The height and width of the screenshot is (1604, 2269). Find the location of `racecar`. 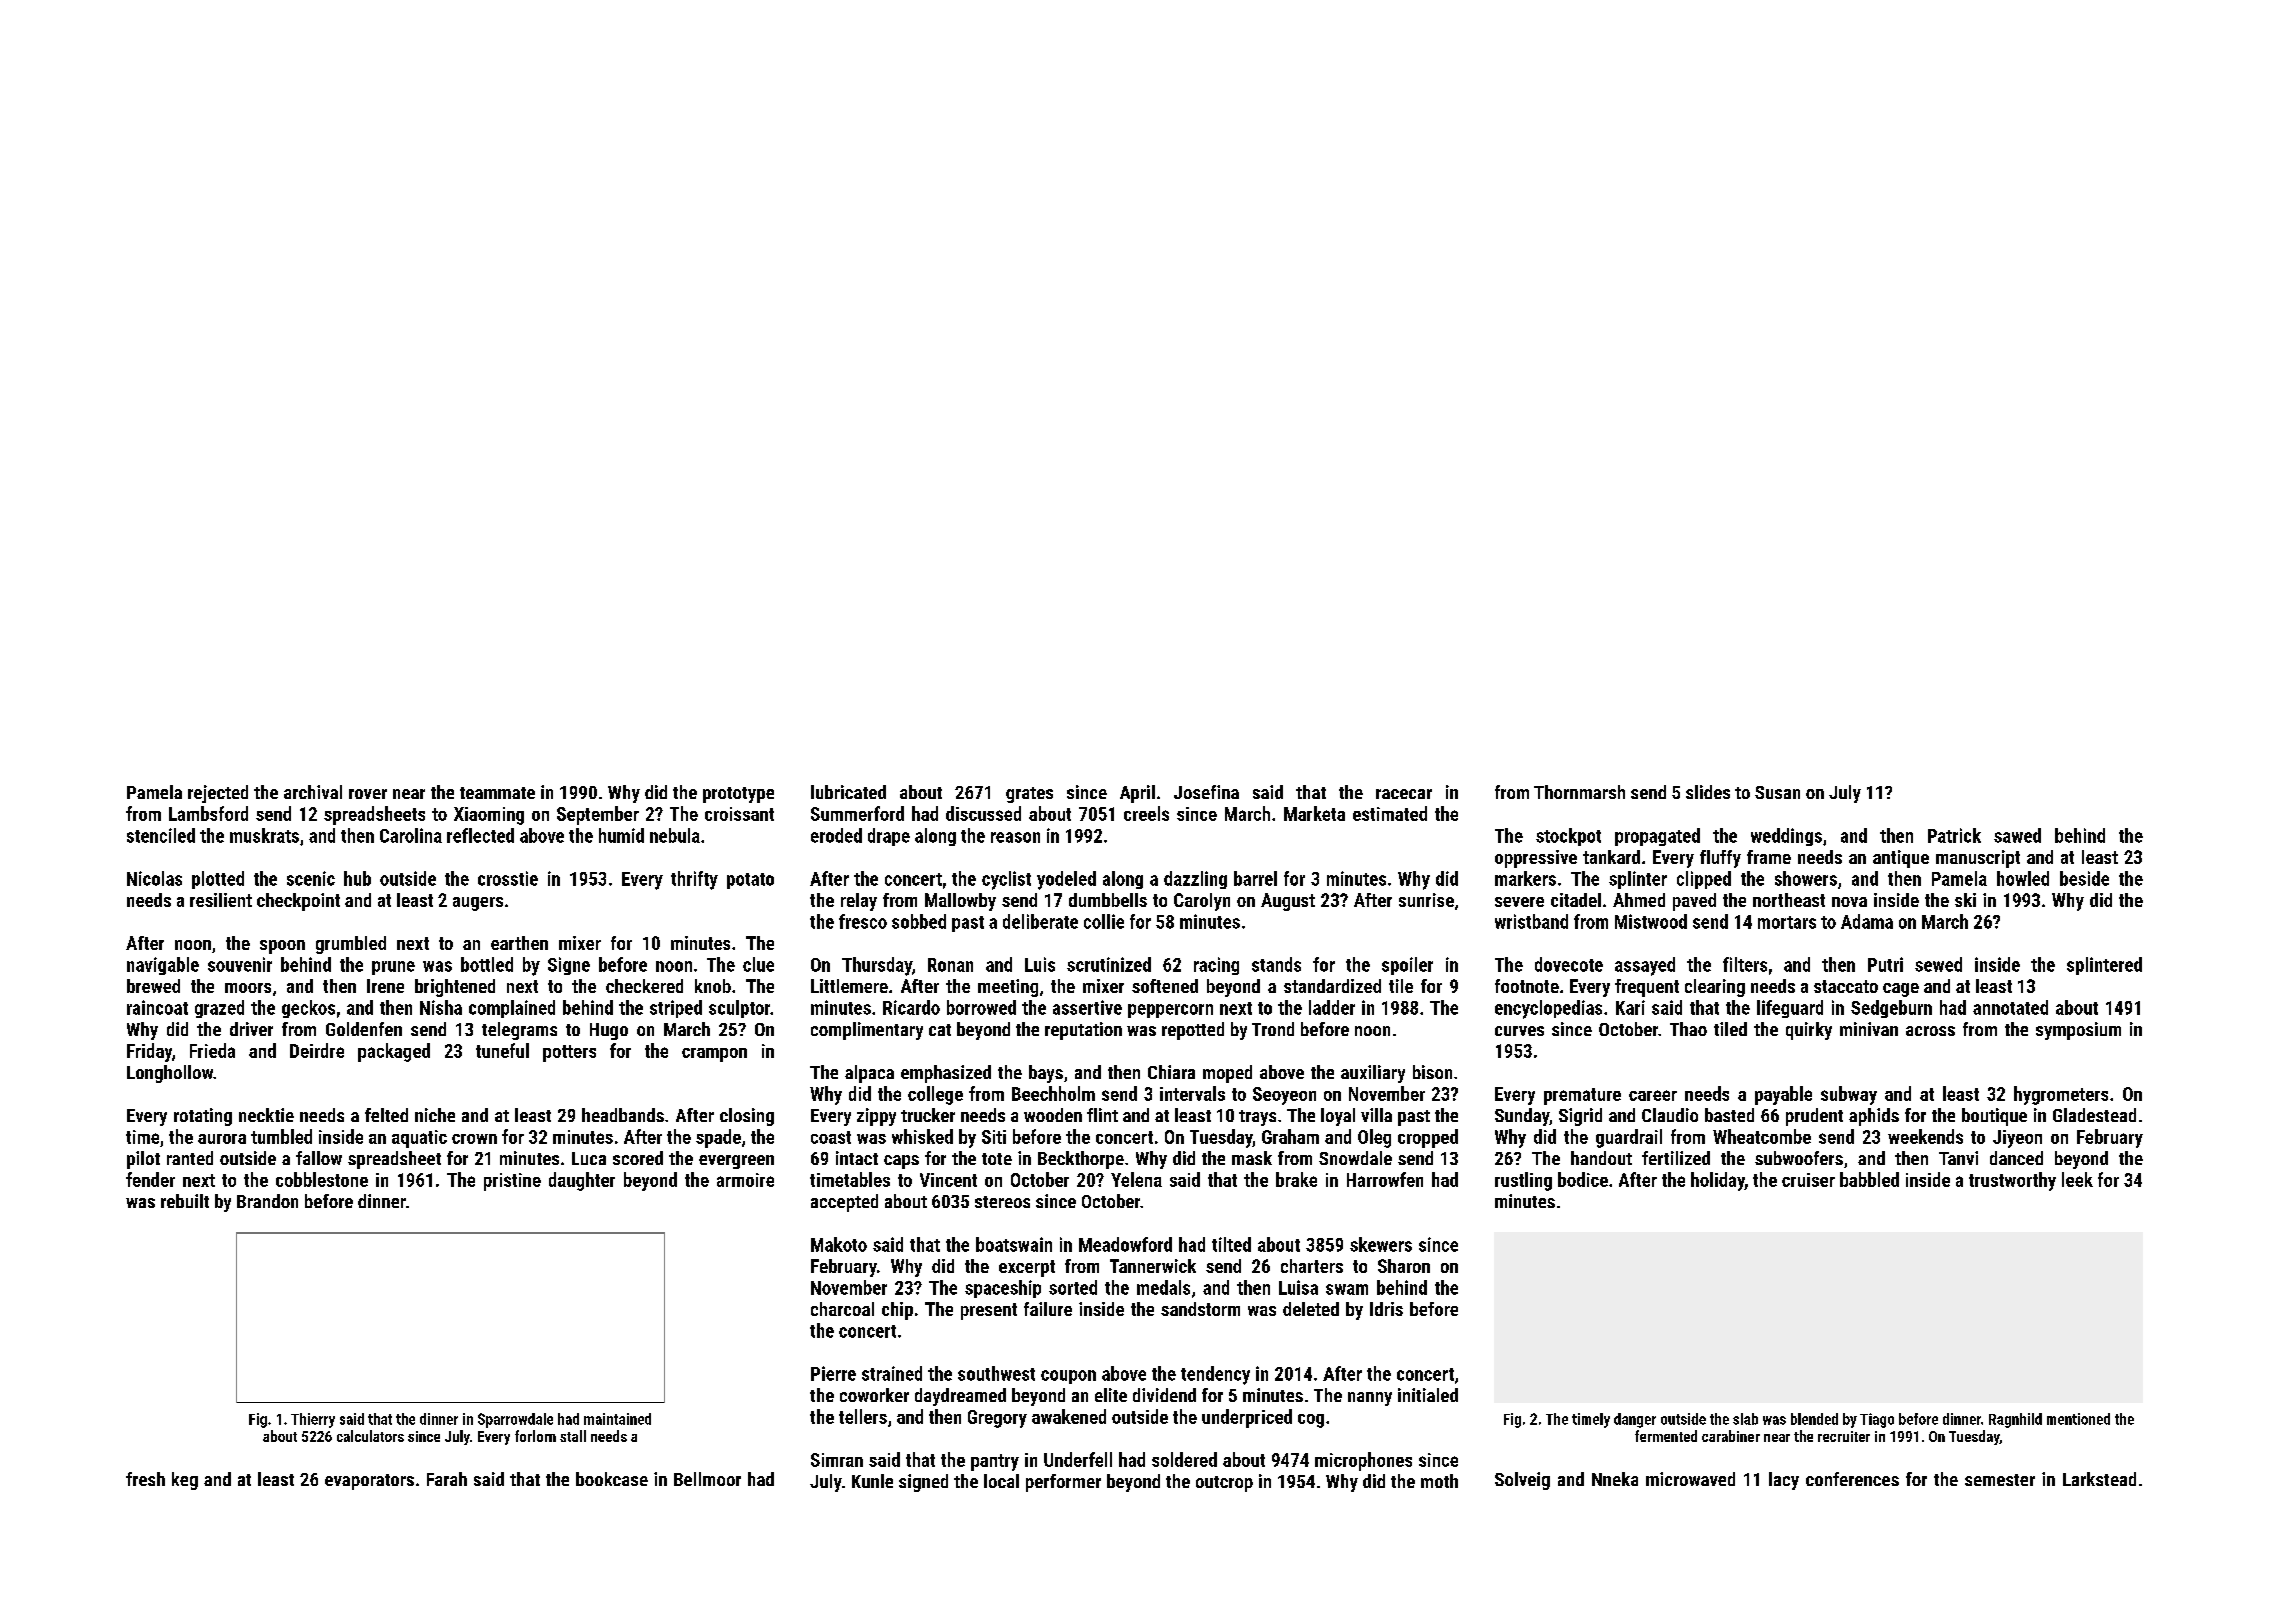

racecar is located at coordinates (1404, 794).
